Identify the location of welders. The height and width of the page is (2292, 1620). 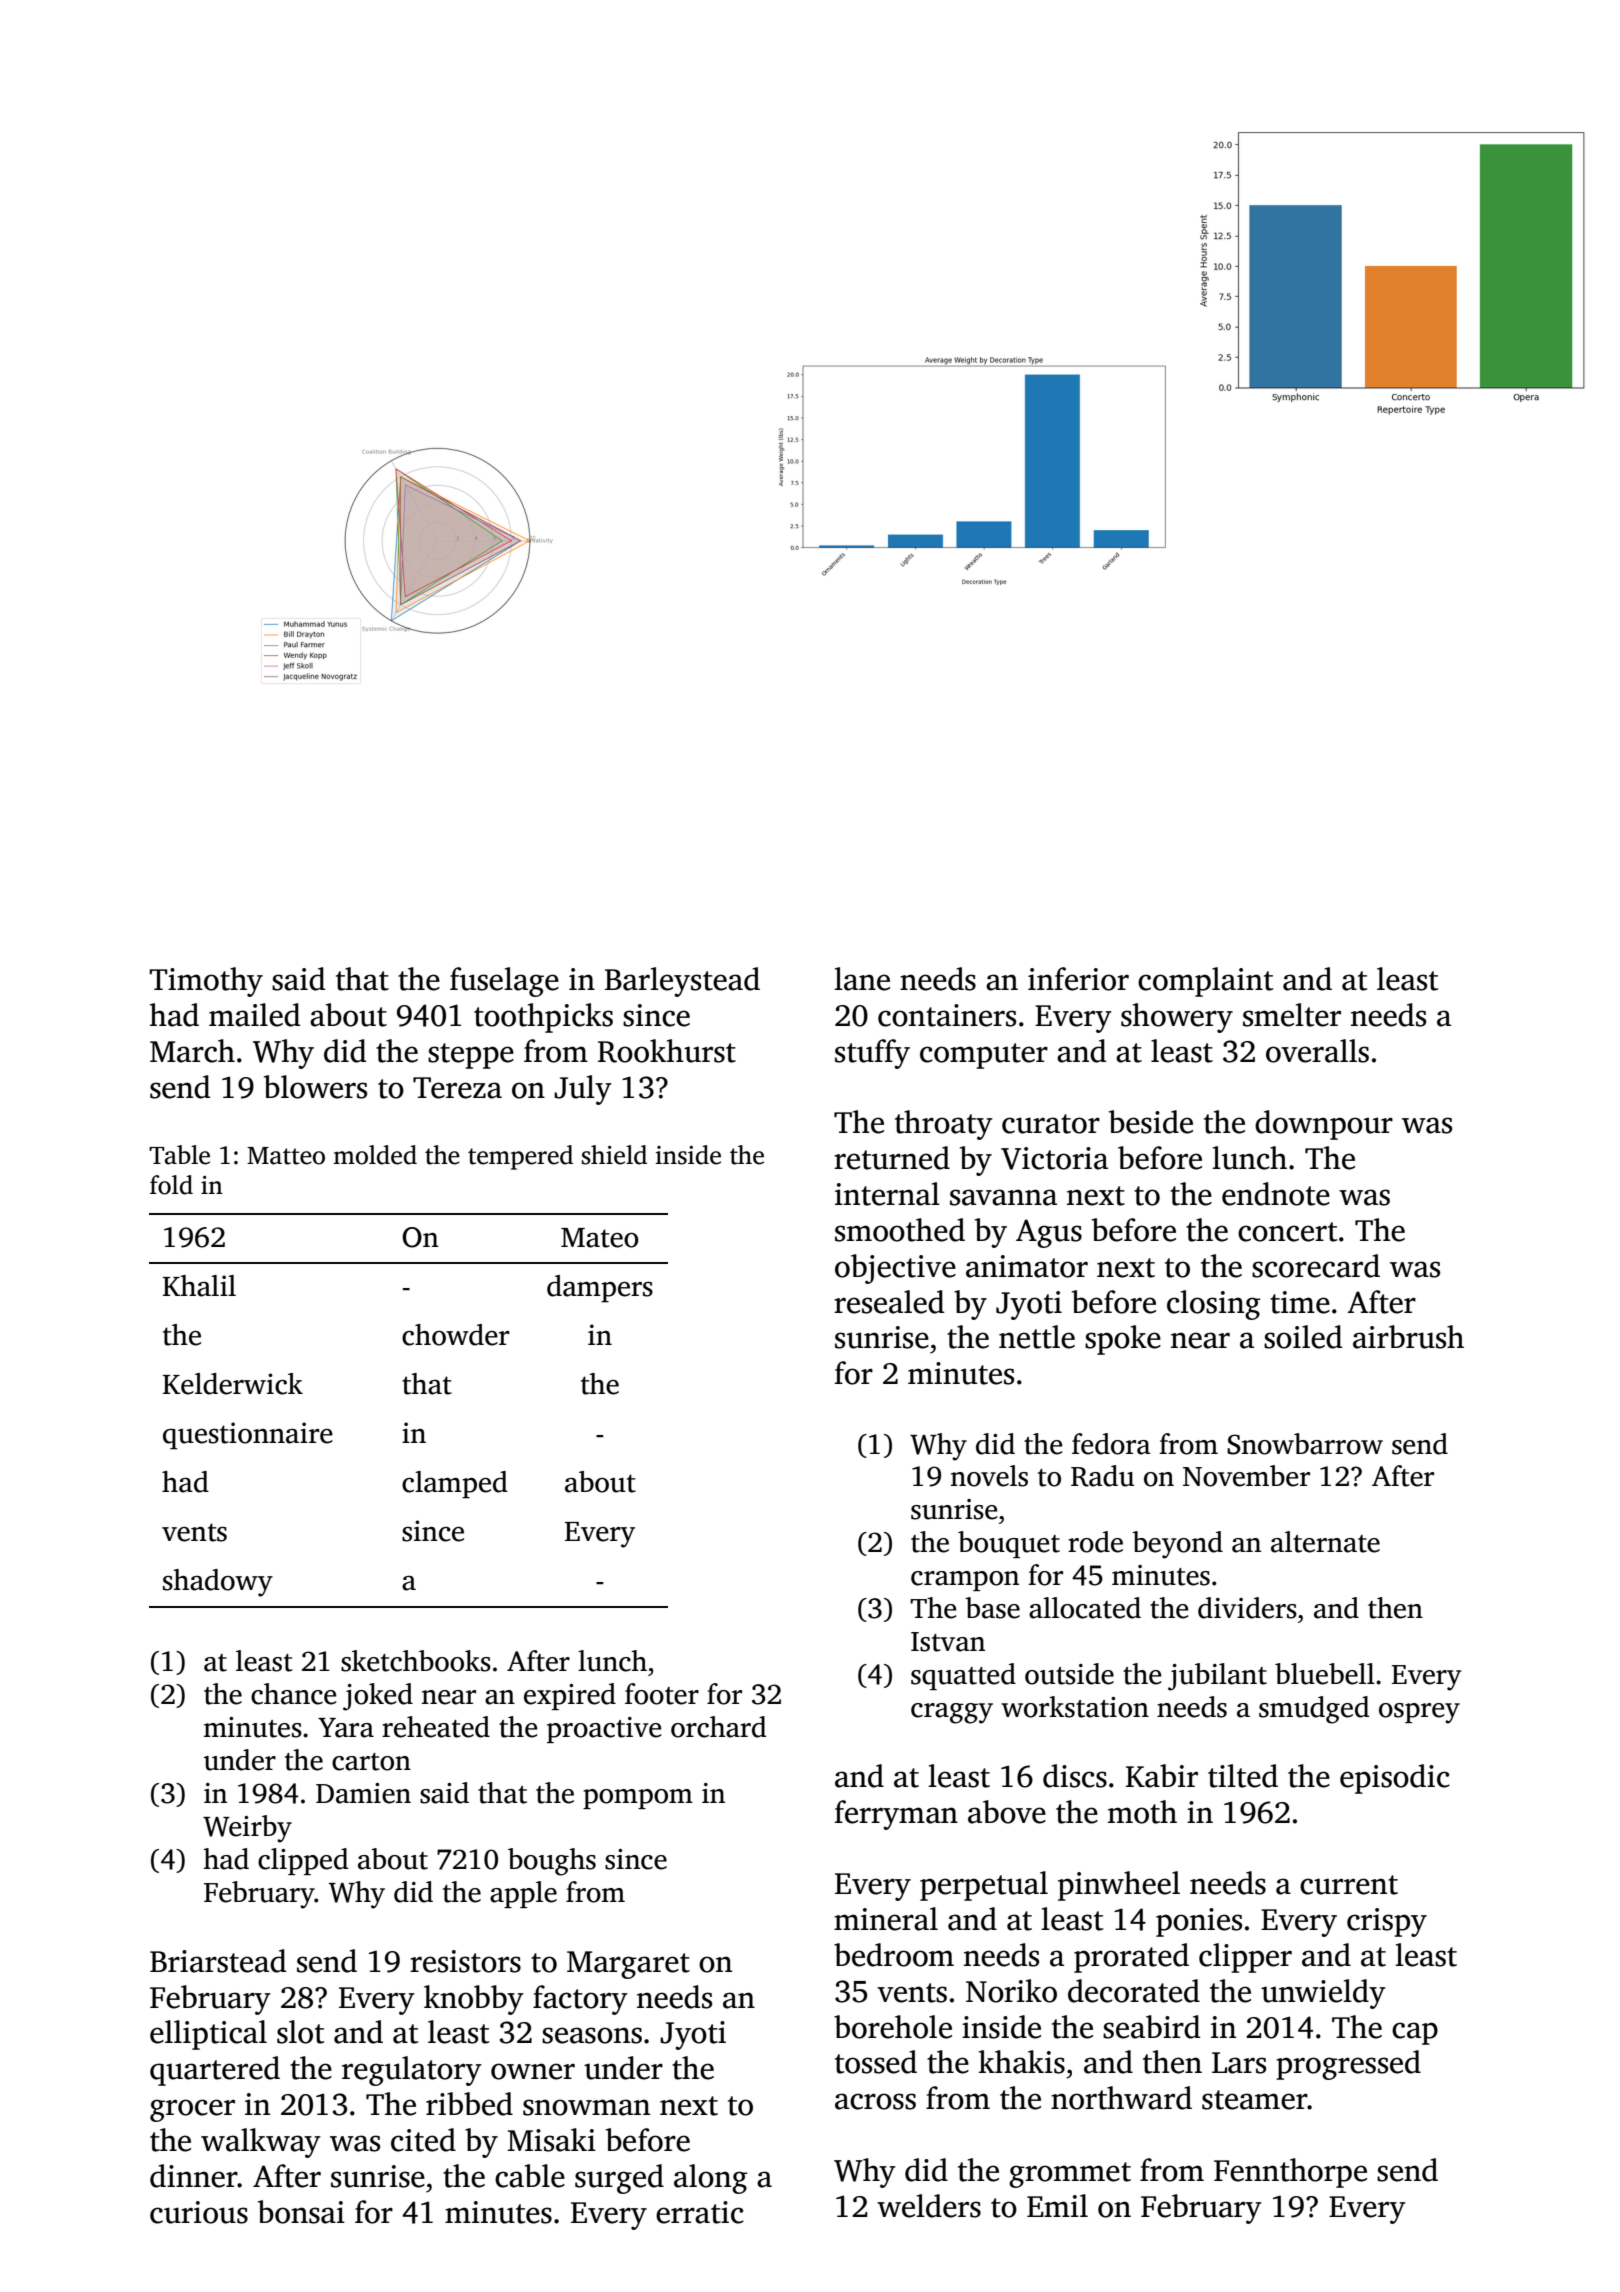
(929, 2206).
